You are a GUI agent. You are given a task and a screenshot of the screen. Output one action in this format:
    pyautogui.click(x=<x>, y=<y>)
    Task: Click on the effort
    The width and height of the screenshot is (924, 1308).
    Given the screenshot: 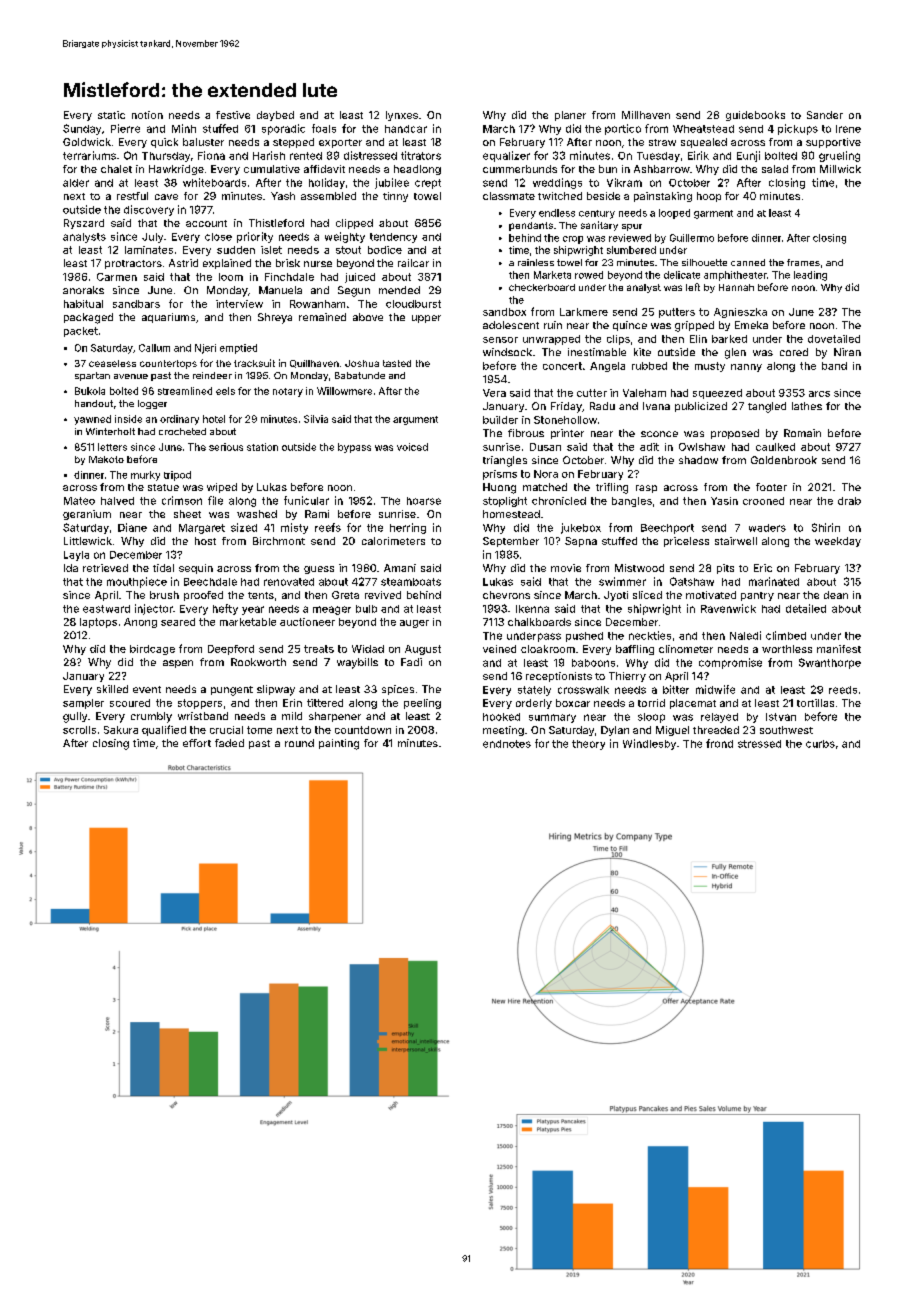 What is the action you would take?
    pyautogui.click(x=197, y=743)
